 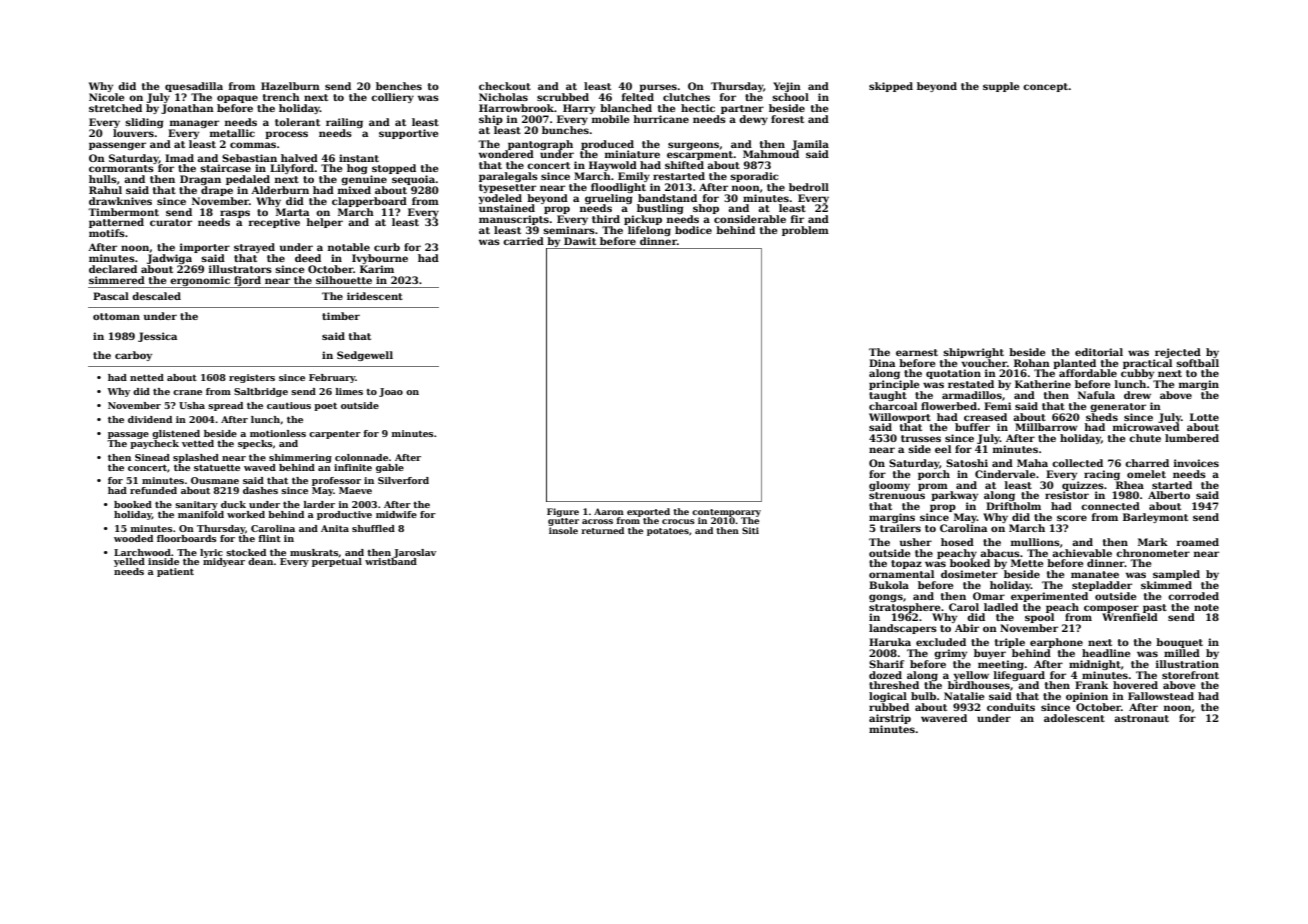 What do you see at coordinates (643, 220) in the document?
I see `pickup` at bounding box center [643, 220].
